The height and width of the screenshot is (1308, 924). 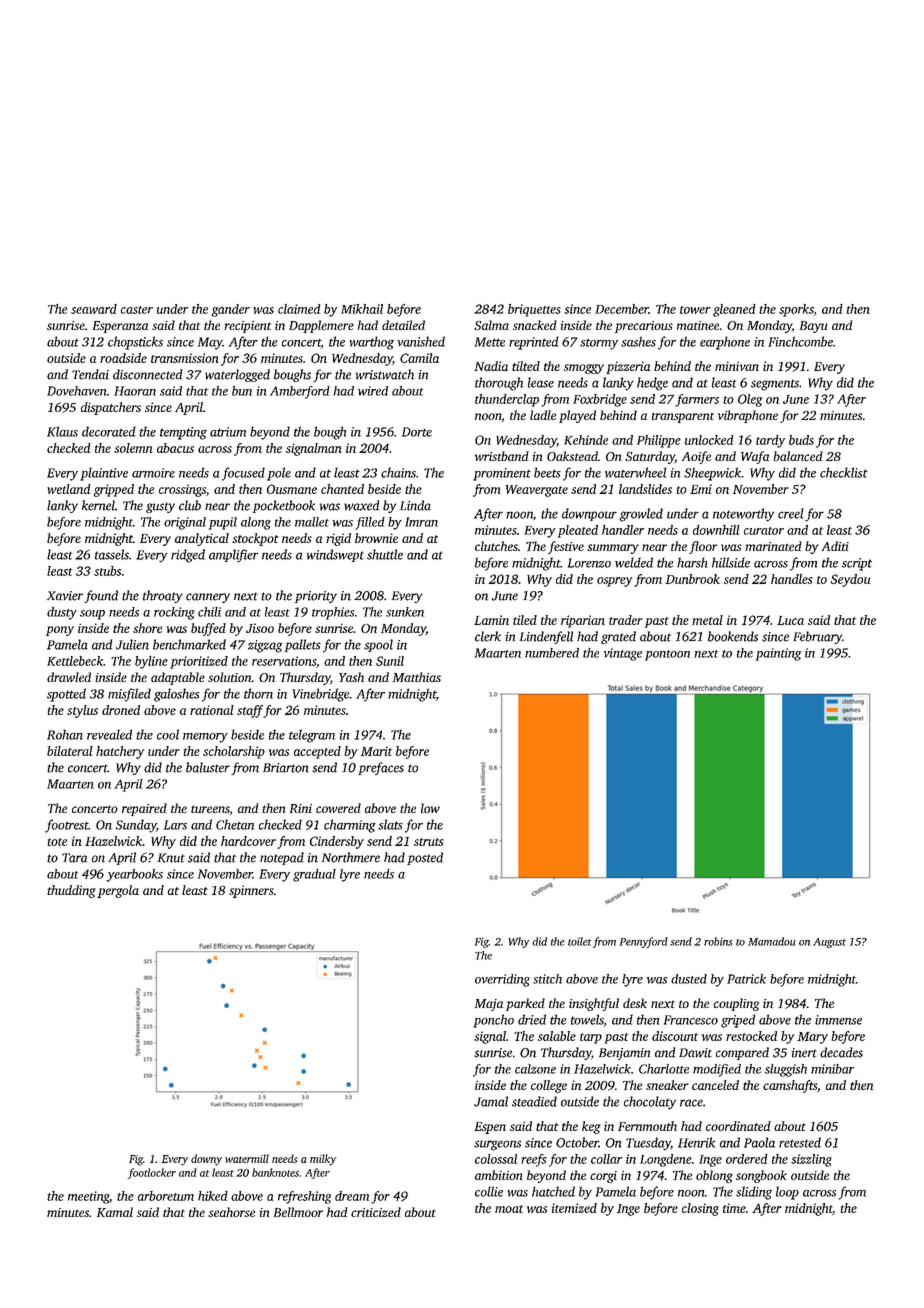 What do you see at coordinates (489, 1005) in the screenshot?
I see `Maja` at bounding box center [489, 1005].
